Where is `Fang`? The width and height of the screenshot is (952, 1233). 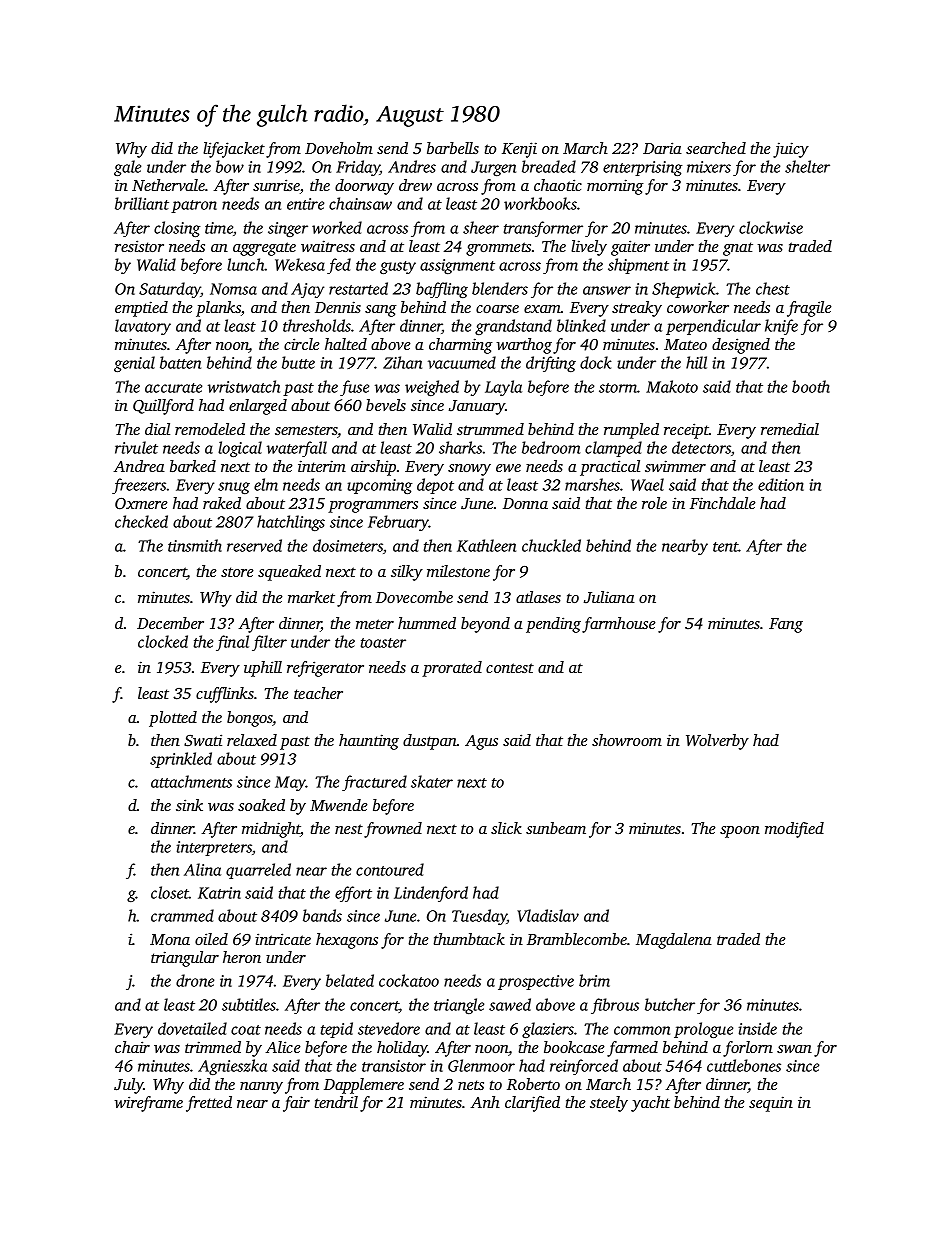 Fang is located at coordinates (786, 625).
